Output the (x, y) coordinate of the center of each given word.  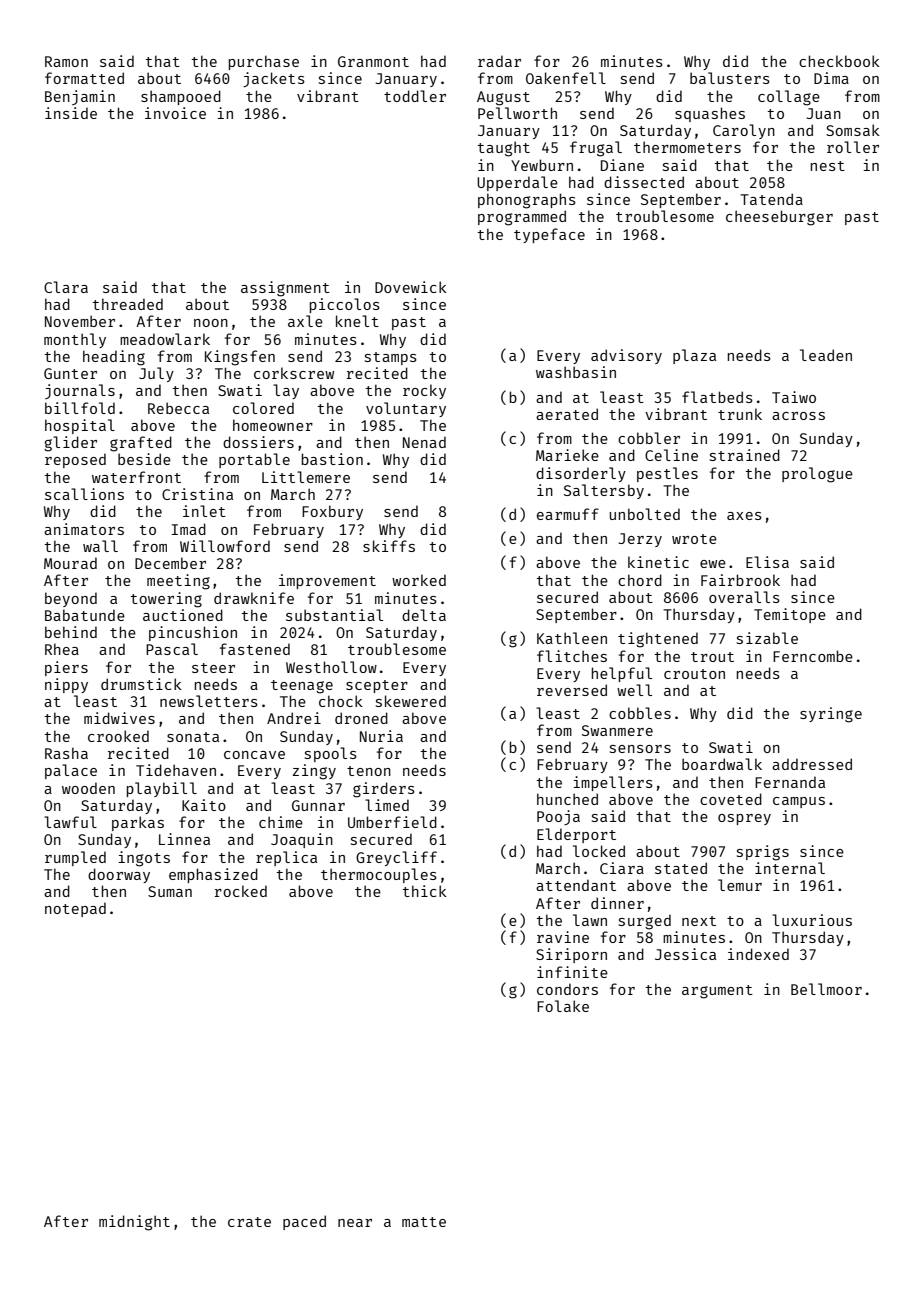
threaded (128, 304)
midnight (134, 1223)
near (355, 1223)
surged (645, 922)
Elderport (576, 835)
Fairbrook (740, 580)
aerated (567, 414)
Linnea (184, 839)
